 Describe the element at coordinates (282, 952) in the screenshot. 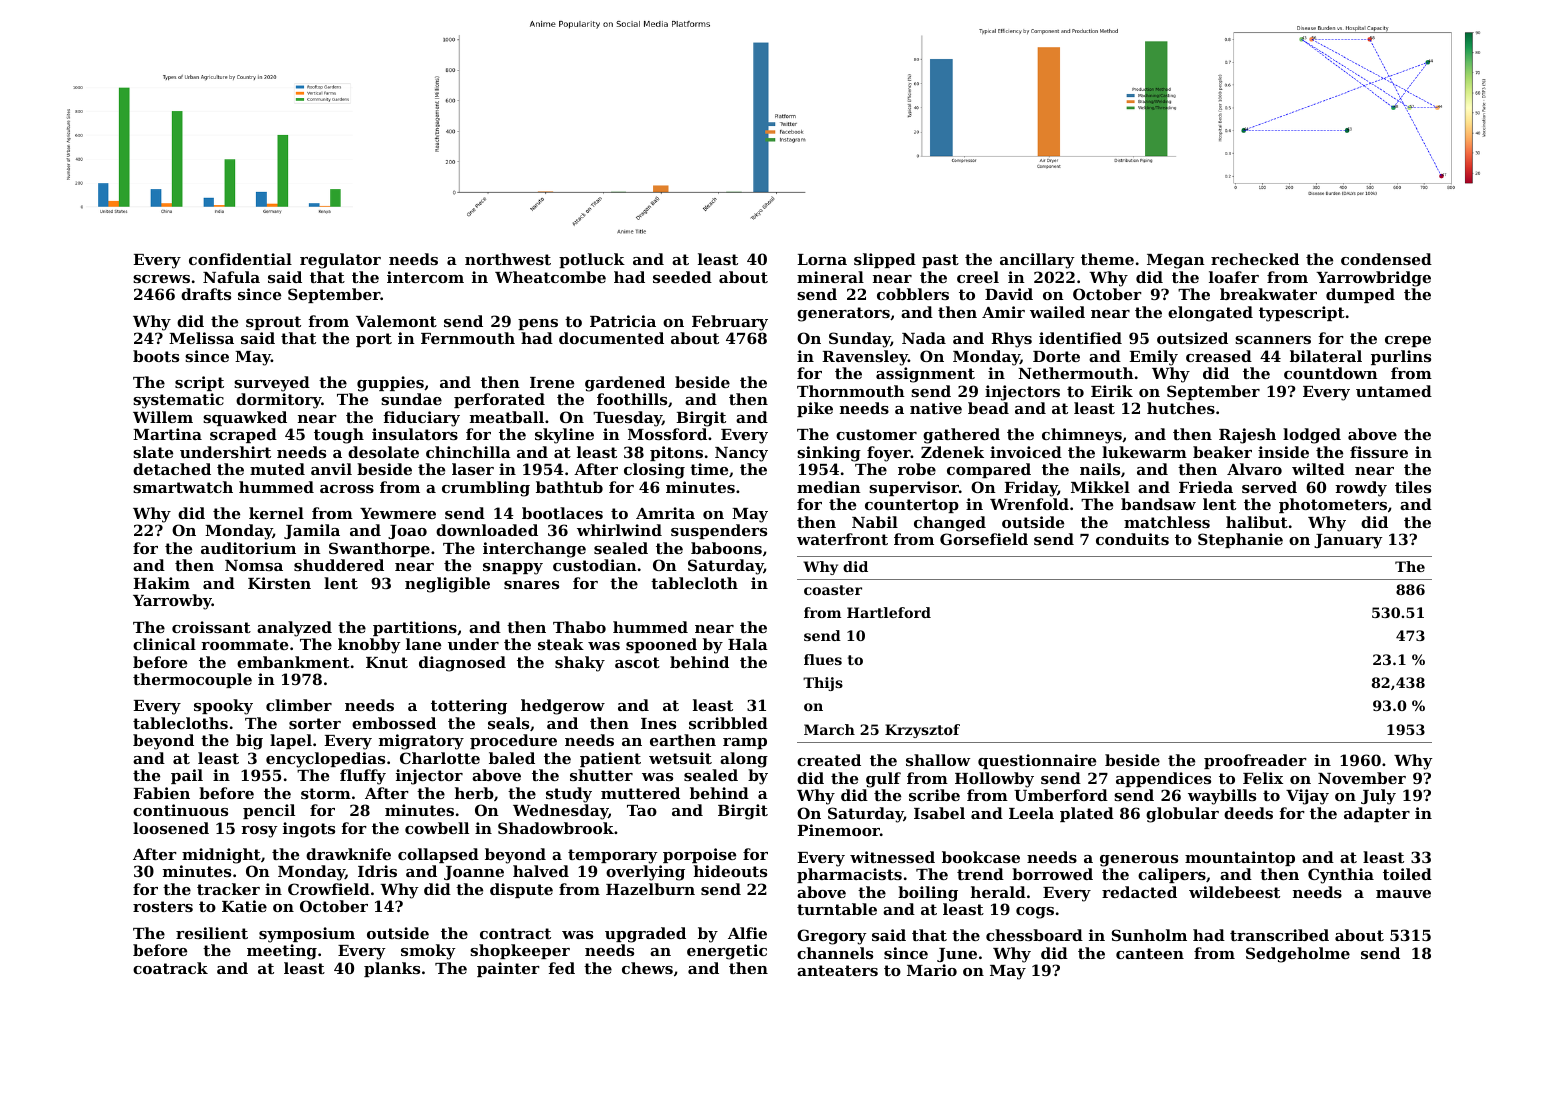

I see `meeting` at that location.
